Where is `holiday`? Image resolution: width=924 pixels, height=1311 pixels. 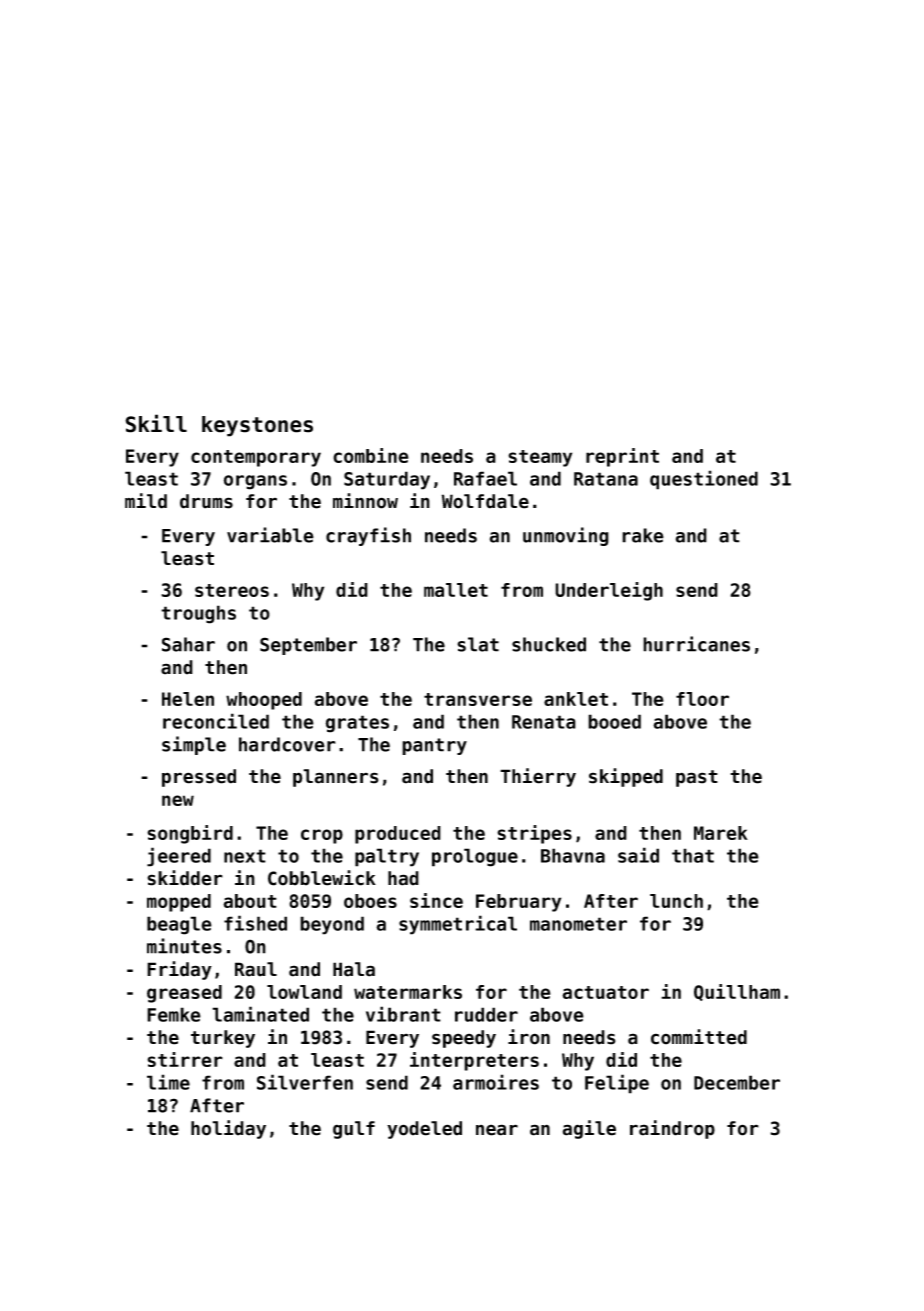 holiday is located at coordinates (228, 1129).
